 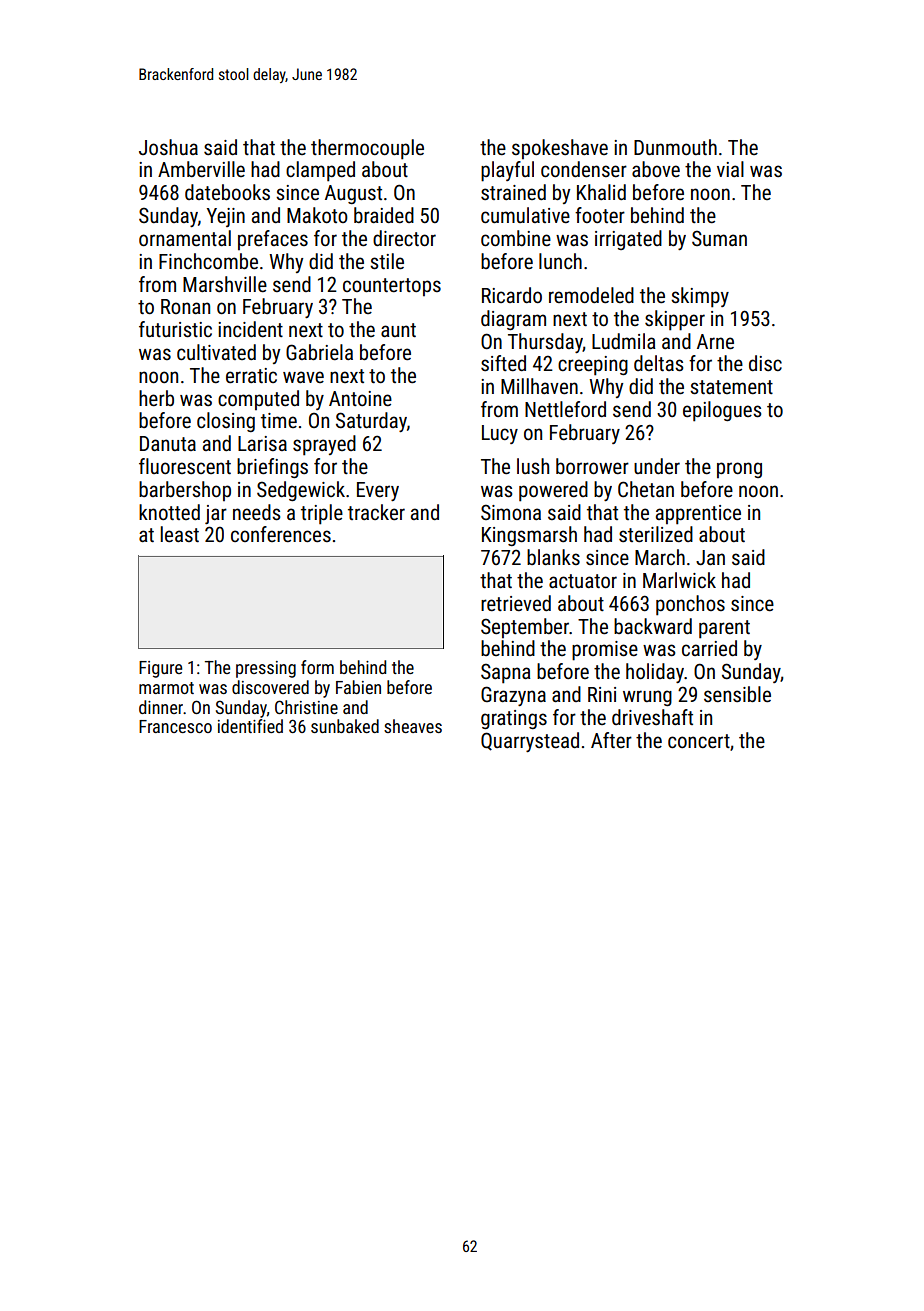 What do you see at coordinates (660, 557) in the page?
I see `March` at bounding box center [660, 557].
